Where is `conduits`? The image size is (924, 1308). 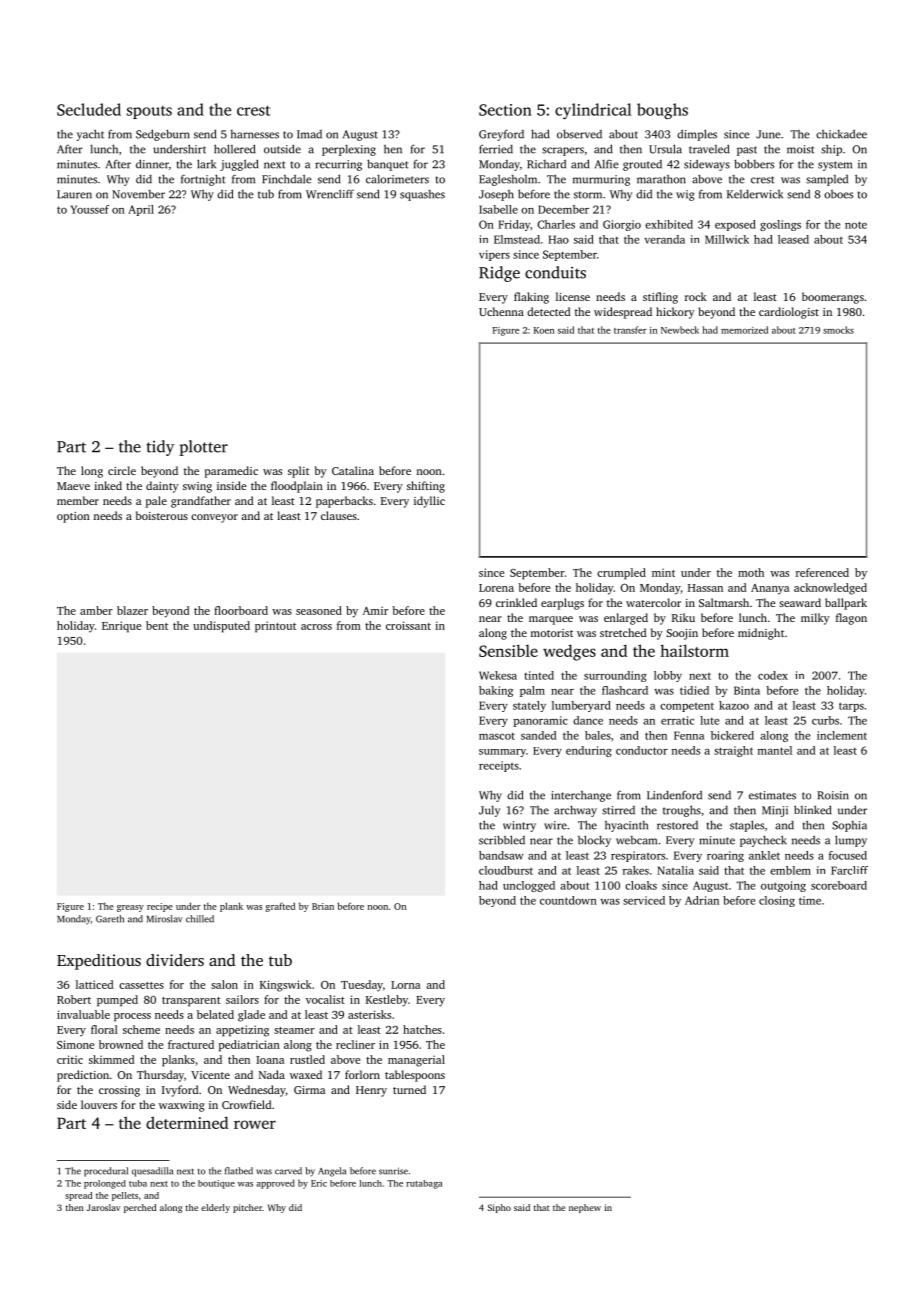 conduits is located at coordinates (555, 272).
